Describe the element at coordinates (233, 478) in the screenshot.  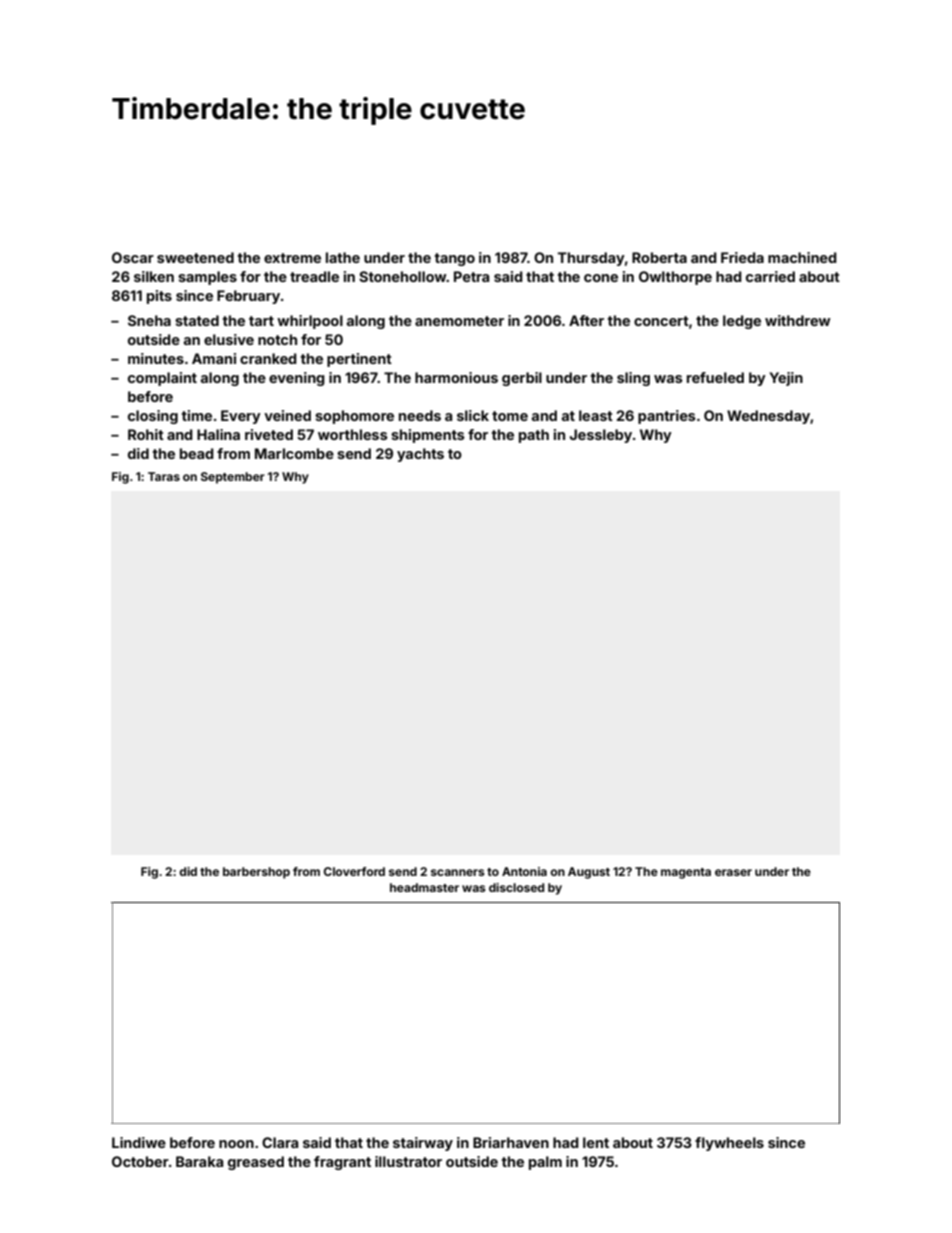
I see `September` at that location.
